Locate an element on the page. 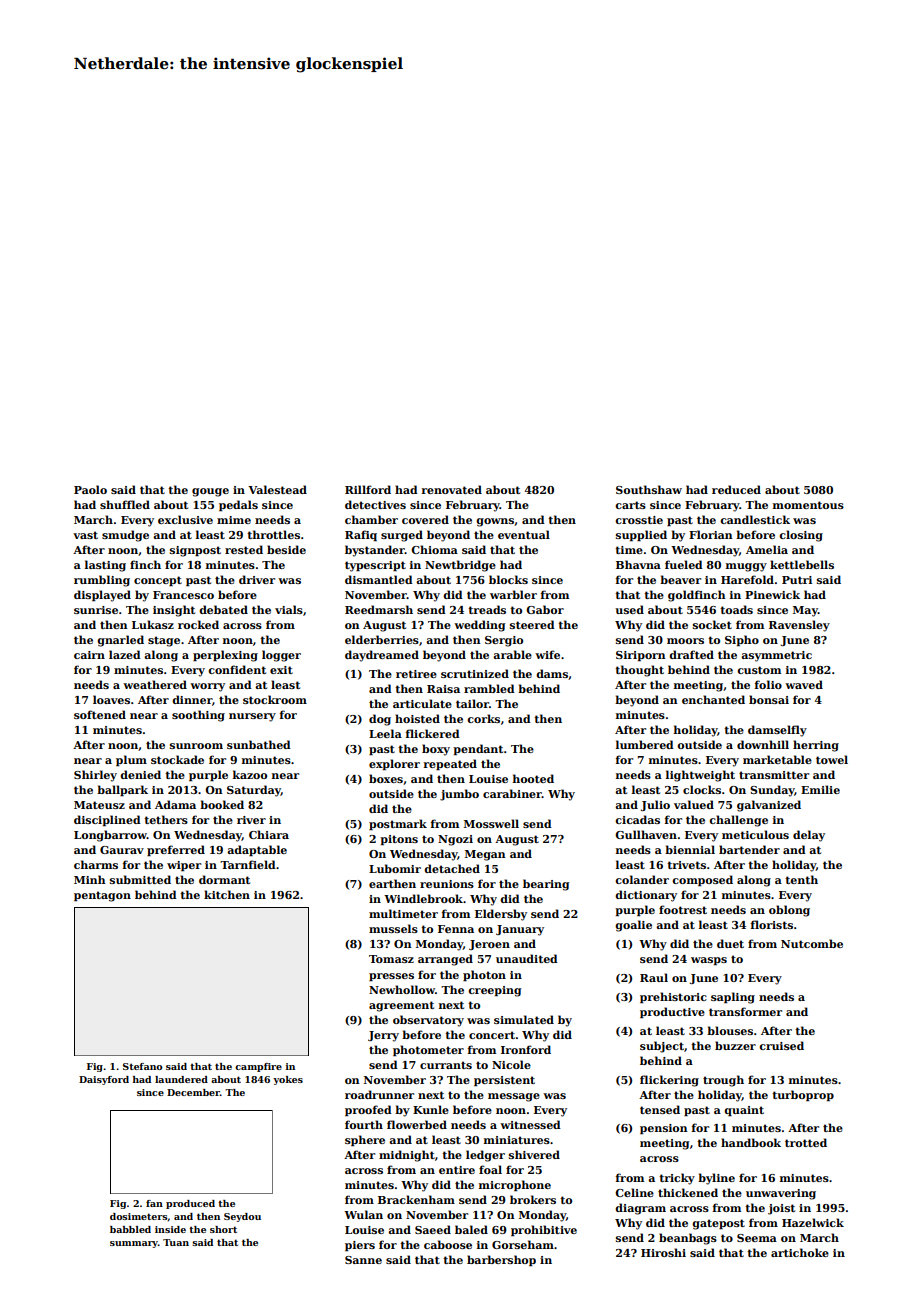  Daisyford is located at coordinates (104, 1080).
